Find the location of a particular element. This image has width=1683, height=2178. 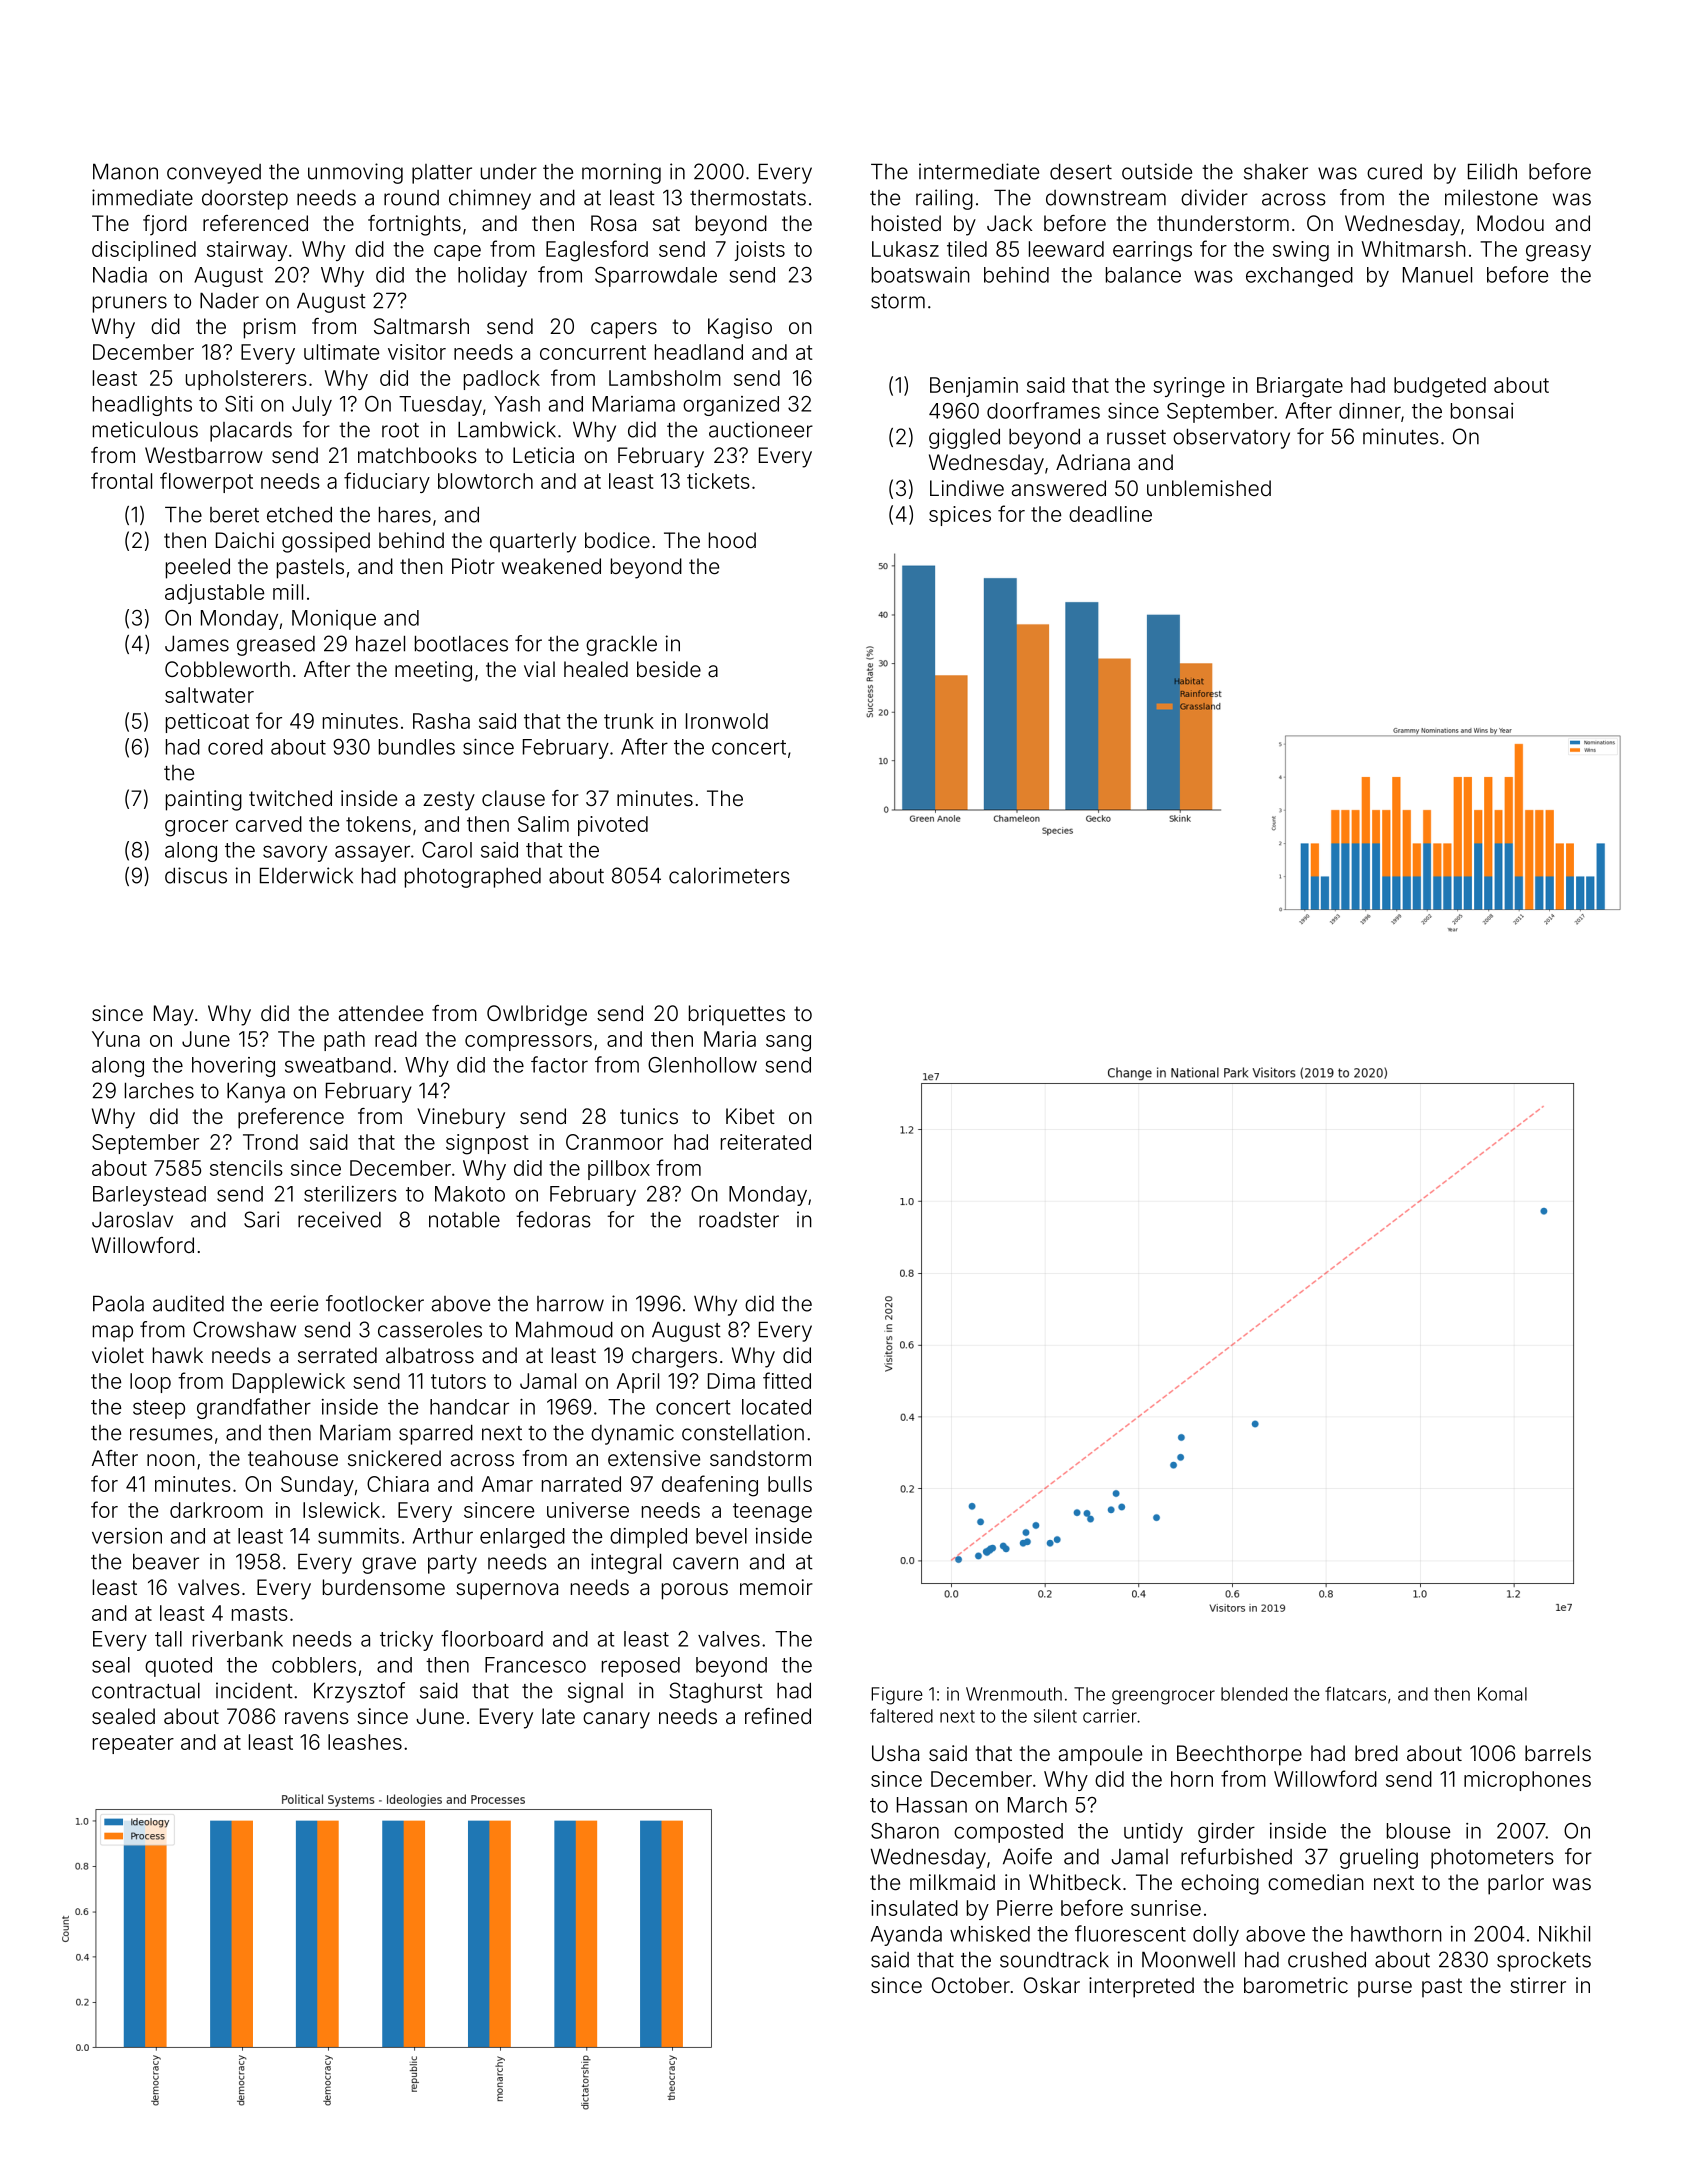

shaker is located at coordinates (1276, 172).
